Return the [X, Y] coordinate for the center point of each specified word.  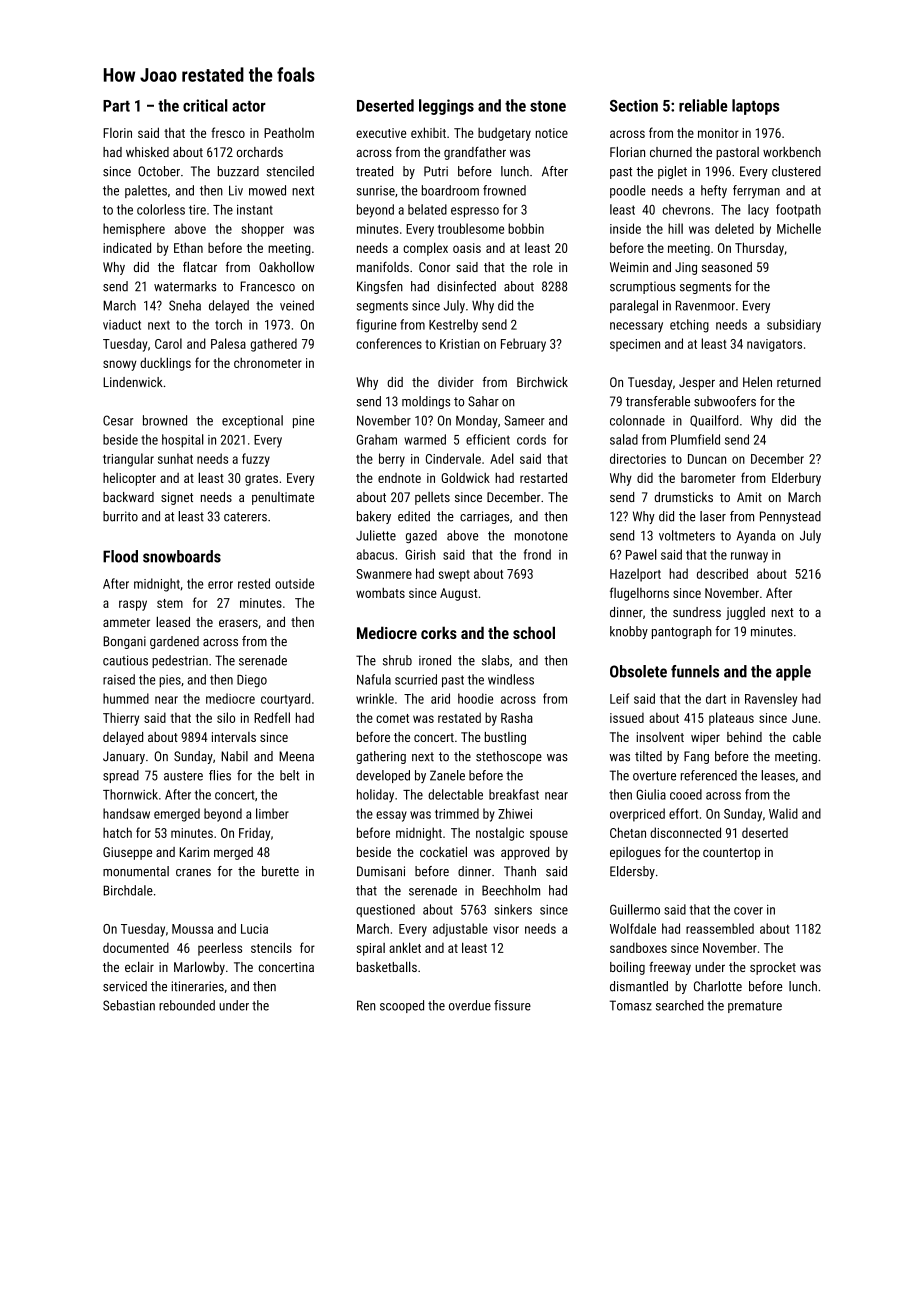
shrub [397, 660]
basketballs [387, 966]
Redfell [272, 717]
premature [755, 1007]
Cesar [118, 420]
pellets [432, 498]
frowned [504, 190]
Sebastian [129, 1005]
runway [749, 557]
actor [249, 106]
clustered [796, 171]
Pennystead [790, 517]
